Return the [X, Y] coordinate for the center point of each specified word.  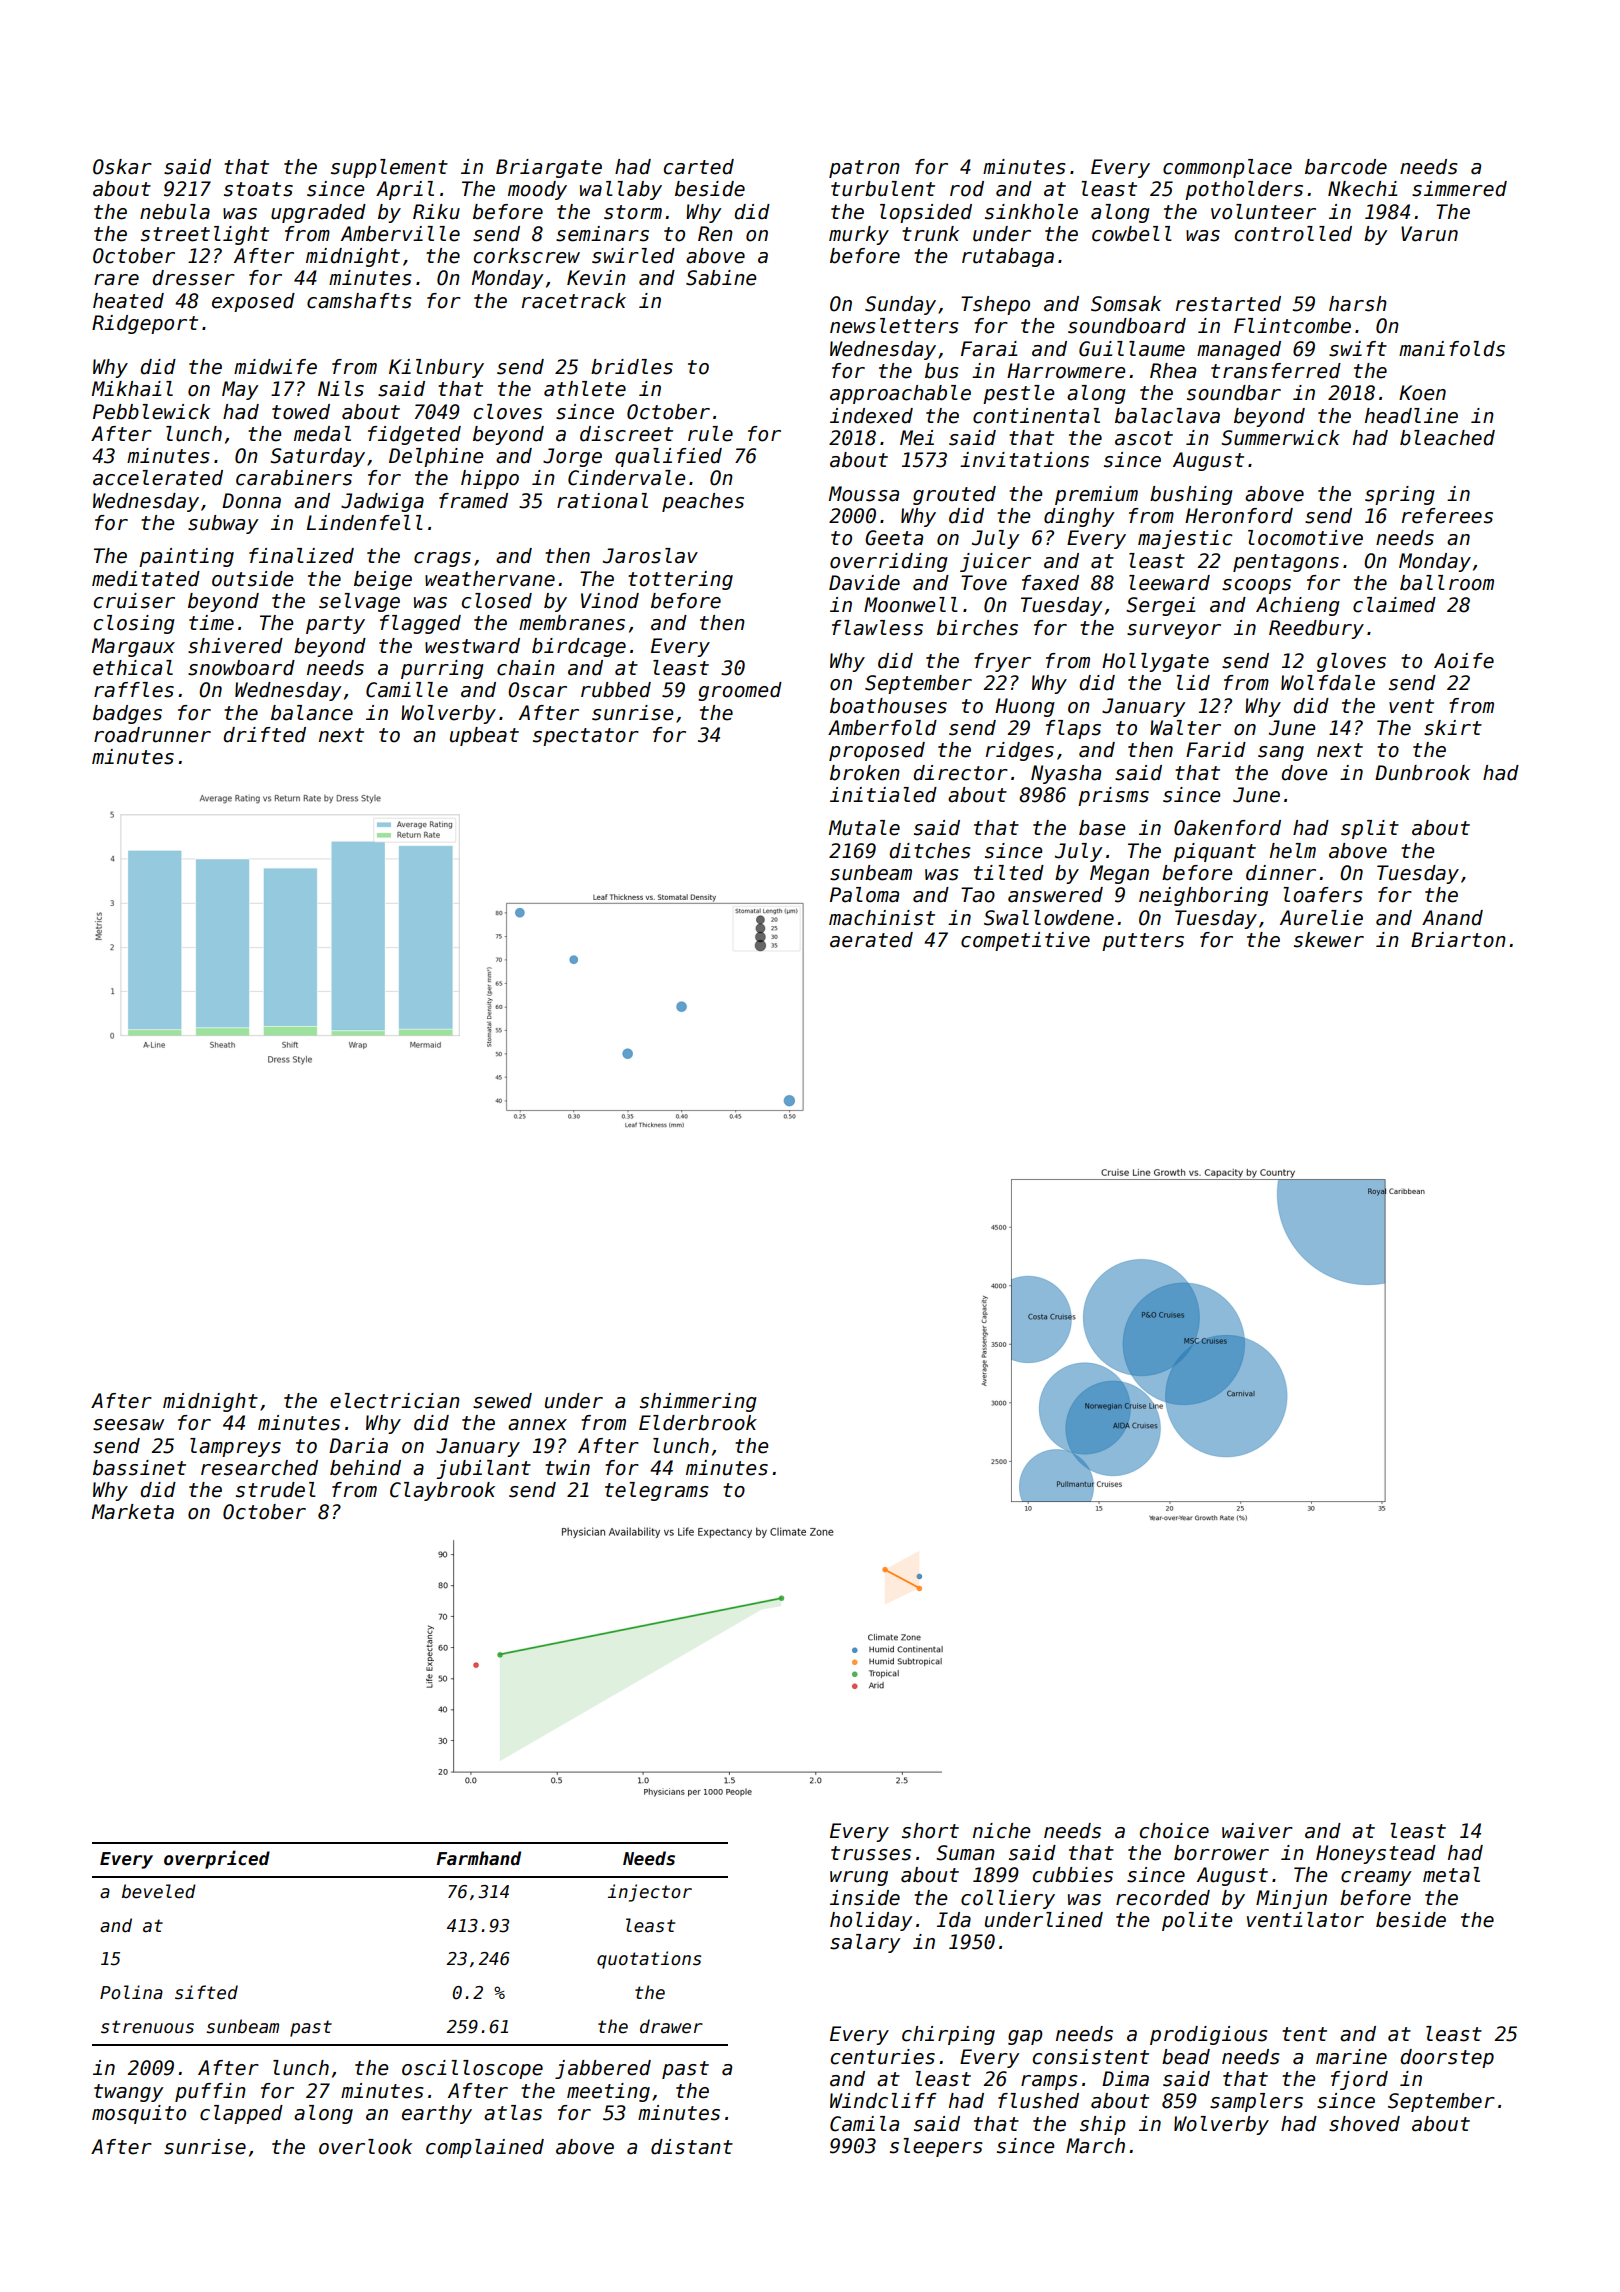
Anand [1452, 918]
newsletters [894, 326]
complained [485, 2148]
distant [692, 2147]
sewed [502, 1401]
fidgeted [414, 435]
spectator [586, 737]
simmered [1459, 189]
